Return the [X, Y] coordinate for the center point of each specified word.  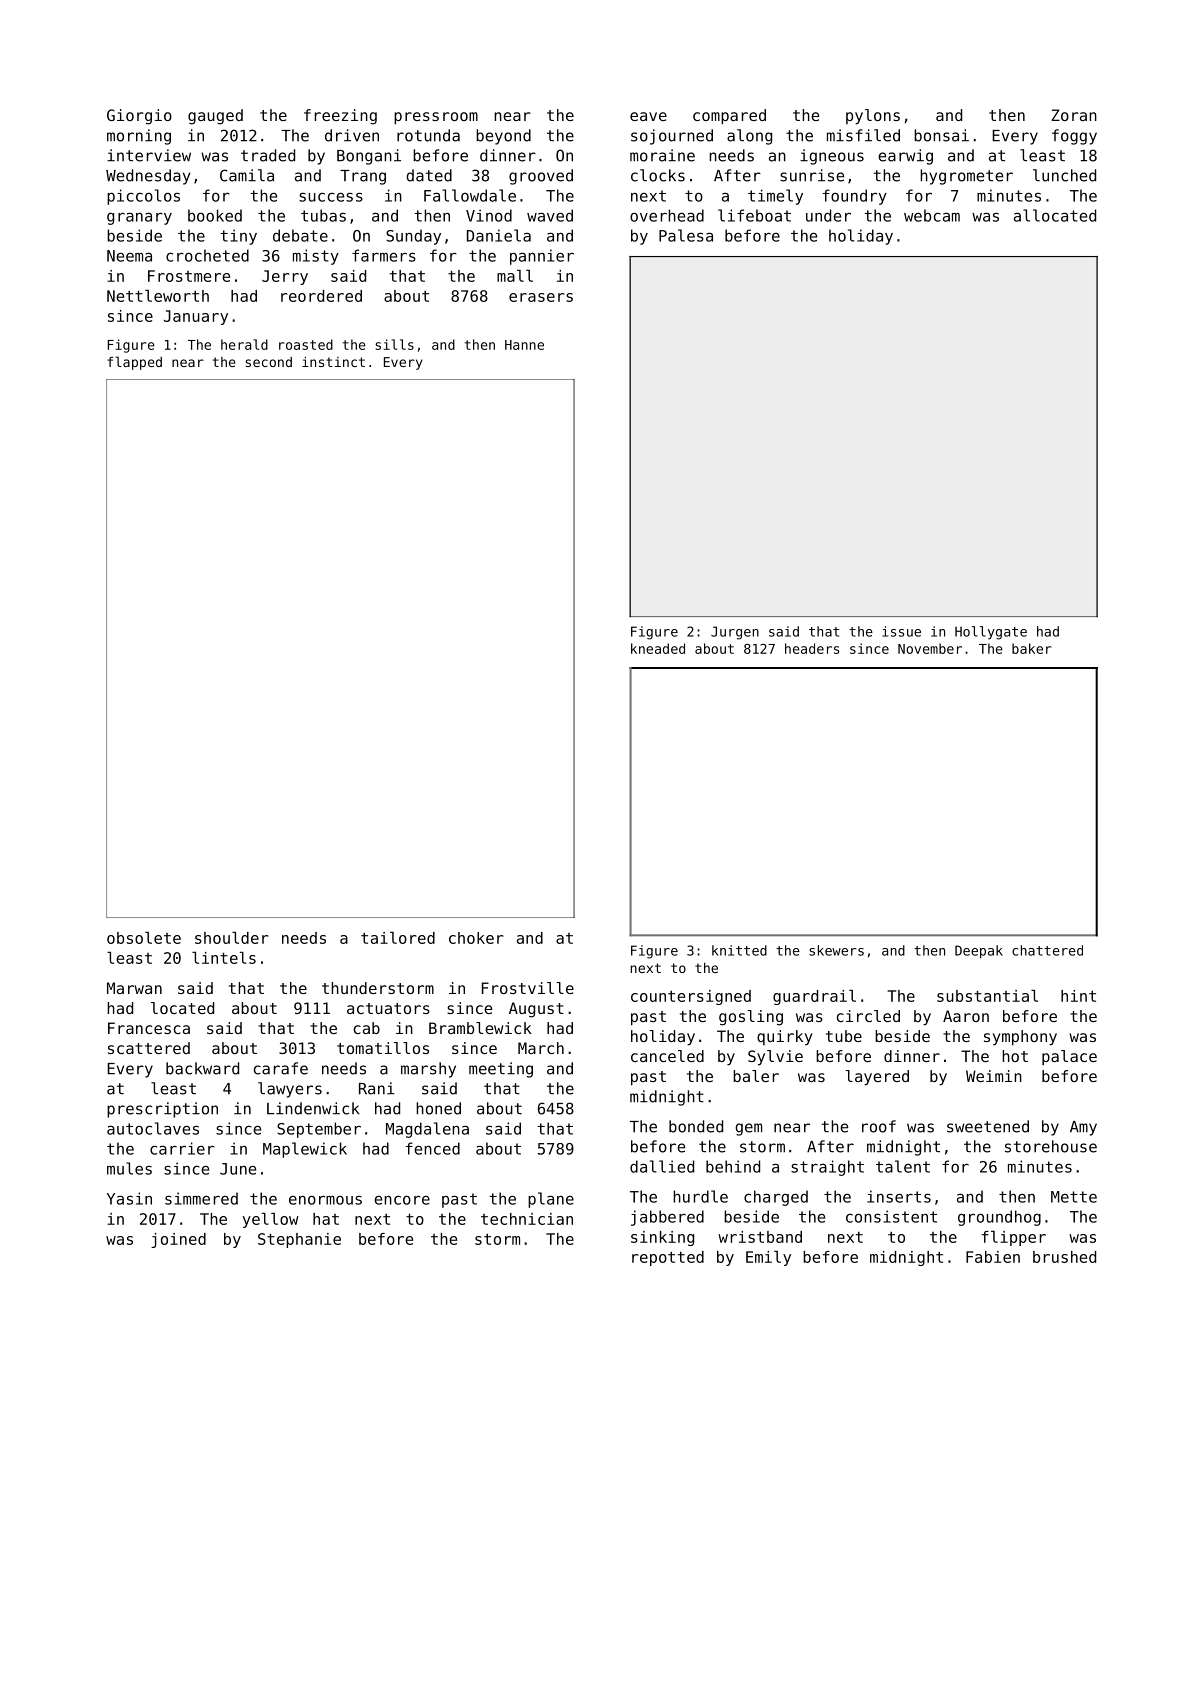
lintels [224, 958]
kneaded [658, 648]
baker [1032, 648]
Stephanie [299, 1240]
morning [139, 137]
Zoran [1074, 115]
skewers [836, 950]
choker [476, 938]
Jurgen [735, 633]
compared [729, 117]
